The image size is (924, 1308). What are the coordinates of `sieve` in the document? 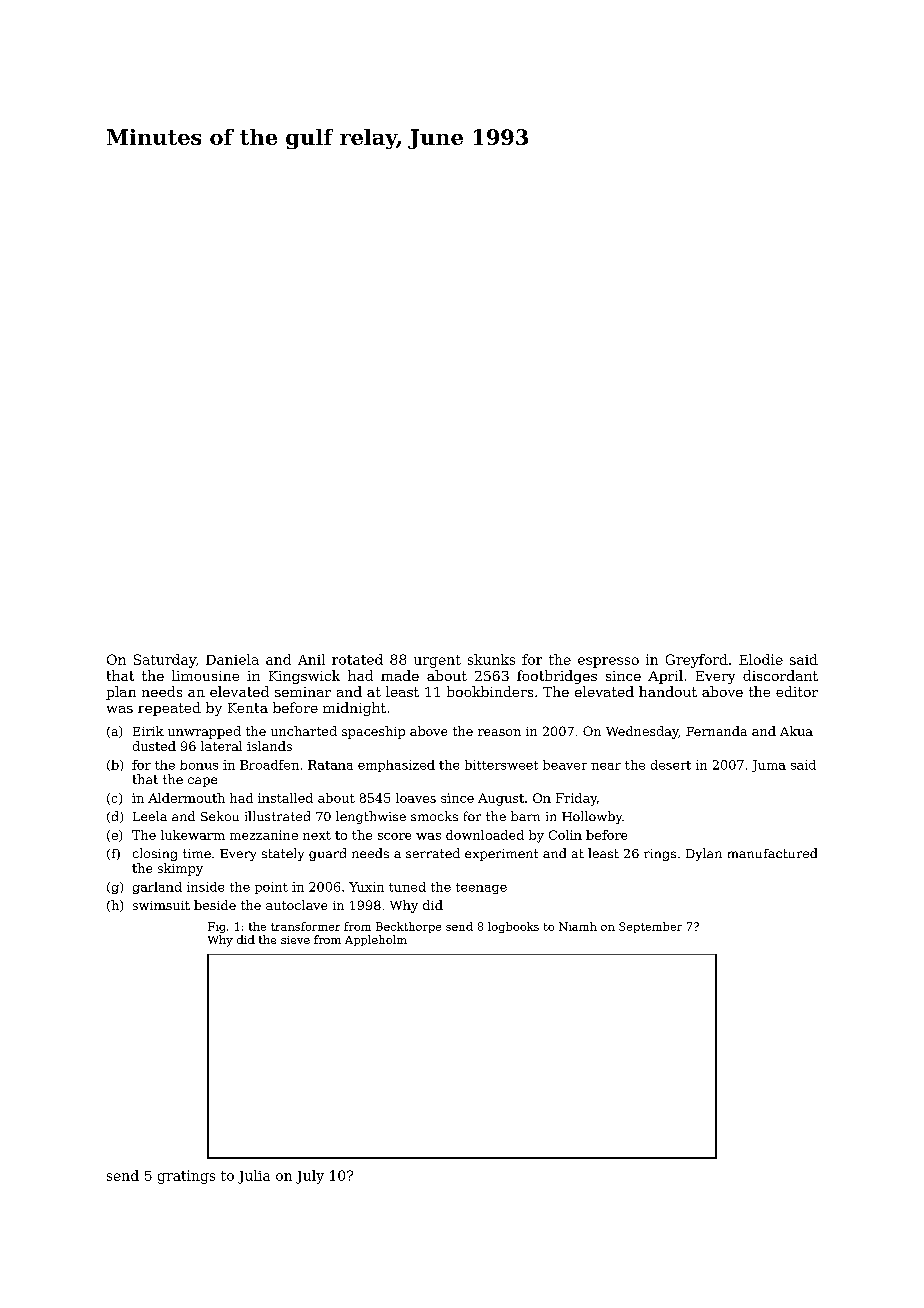 It's located at (295, 940).
